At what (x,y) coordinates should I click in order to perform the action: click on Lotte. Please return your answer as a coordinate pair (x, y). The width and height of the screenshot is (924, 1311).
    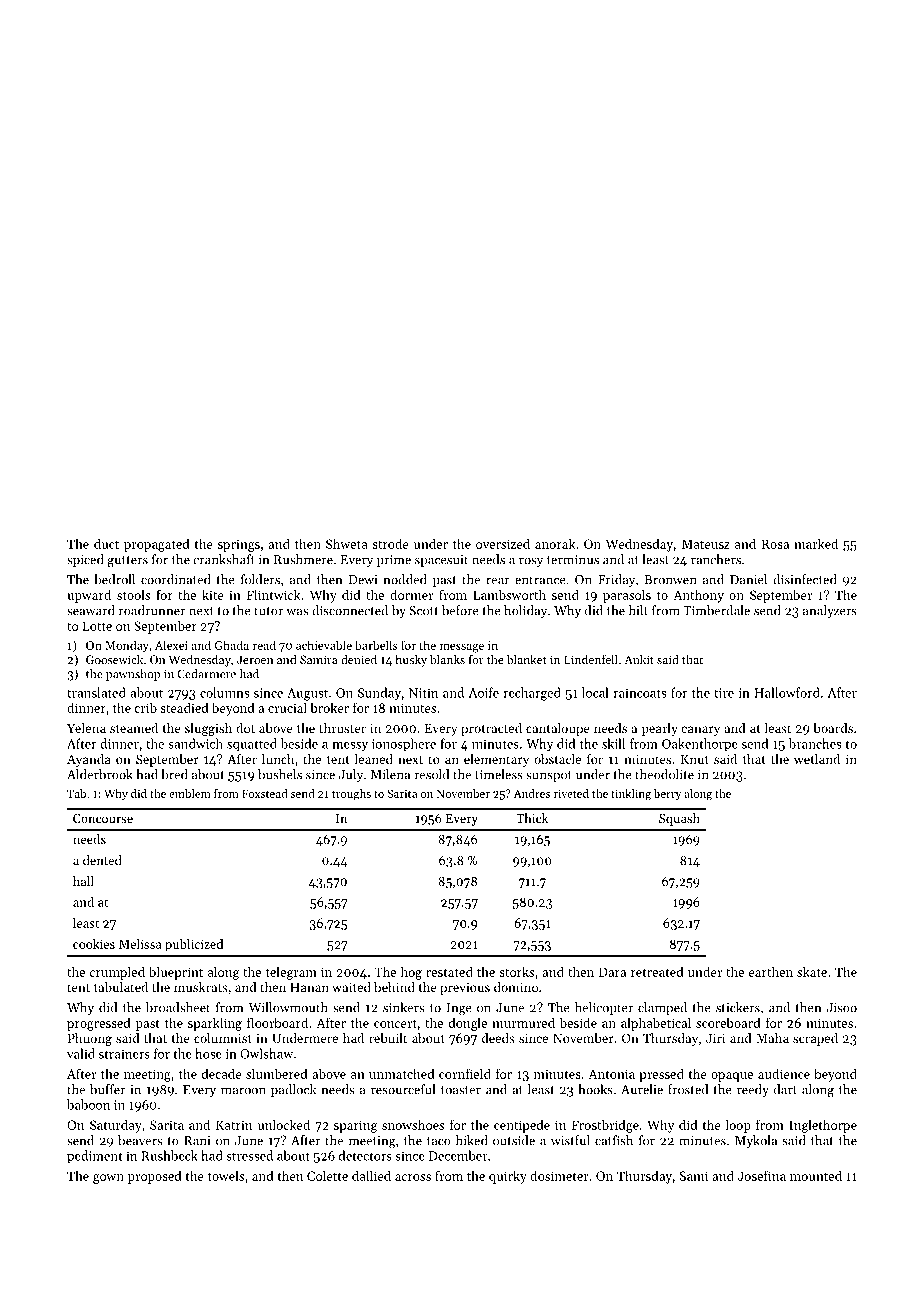
    Looking at the image, I should click on (97, 626).
